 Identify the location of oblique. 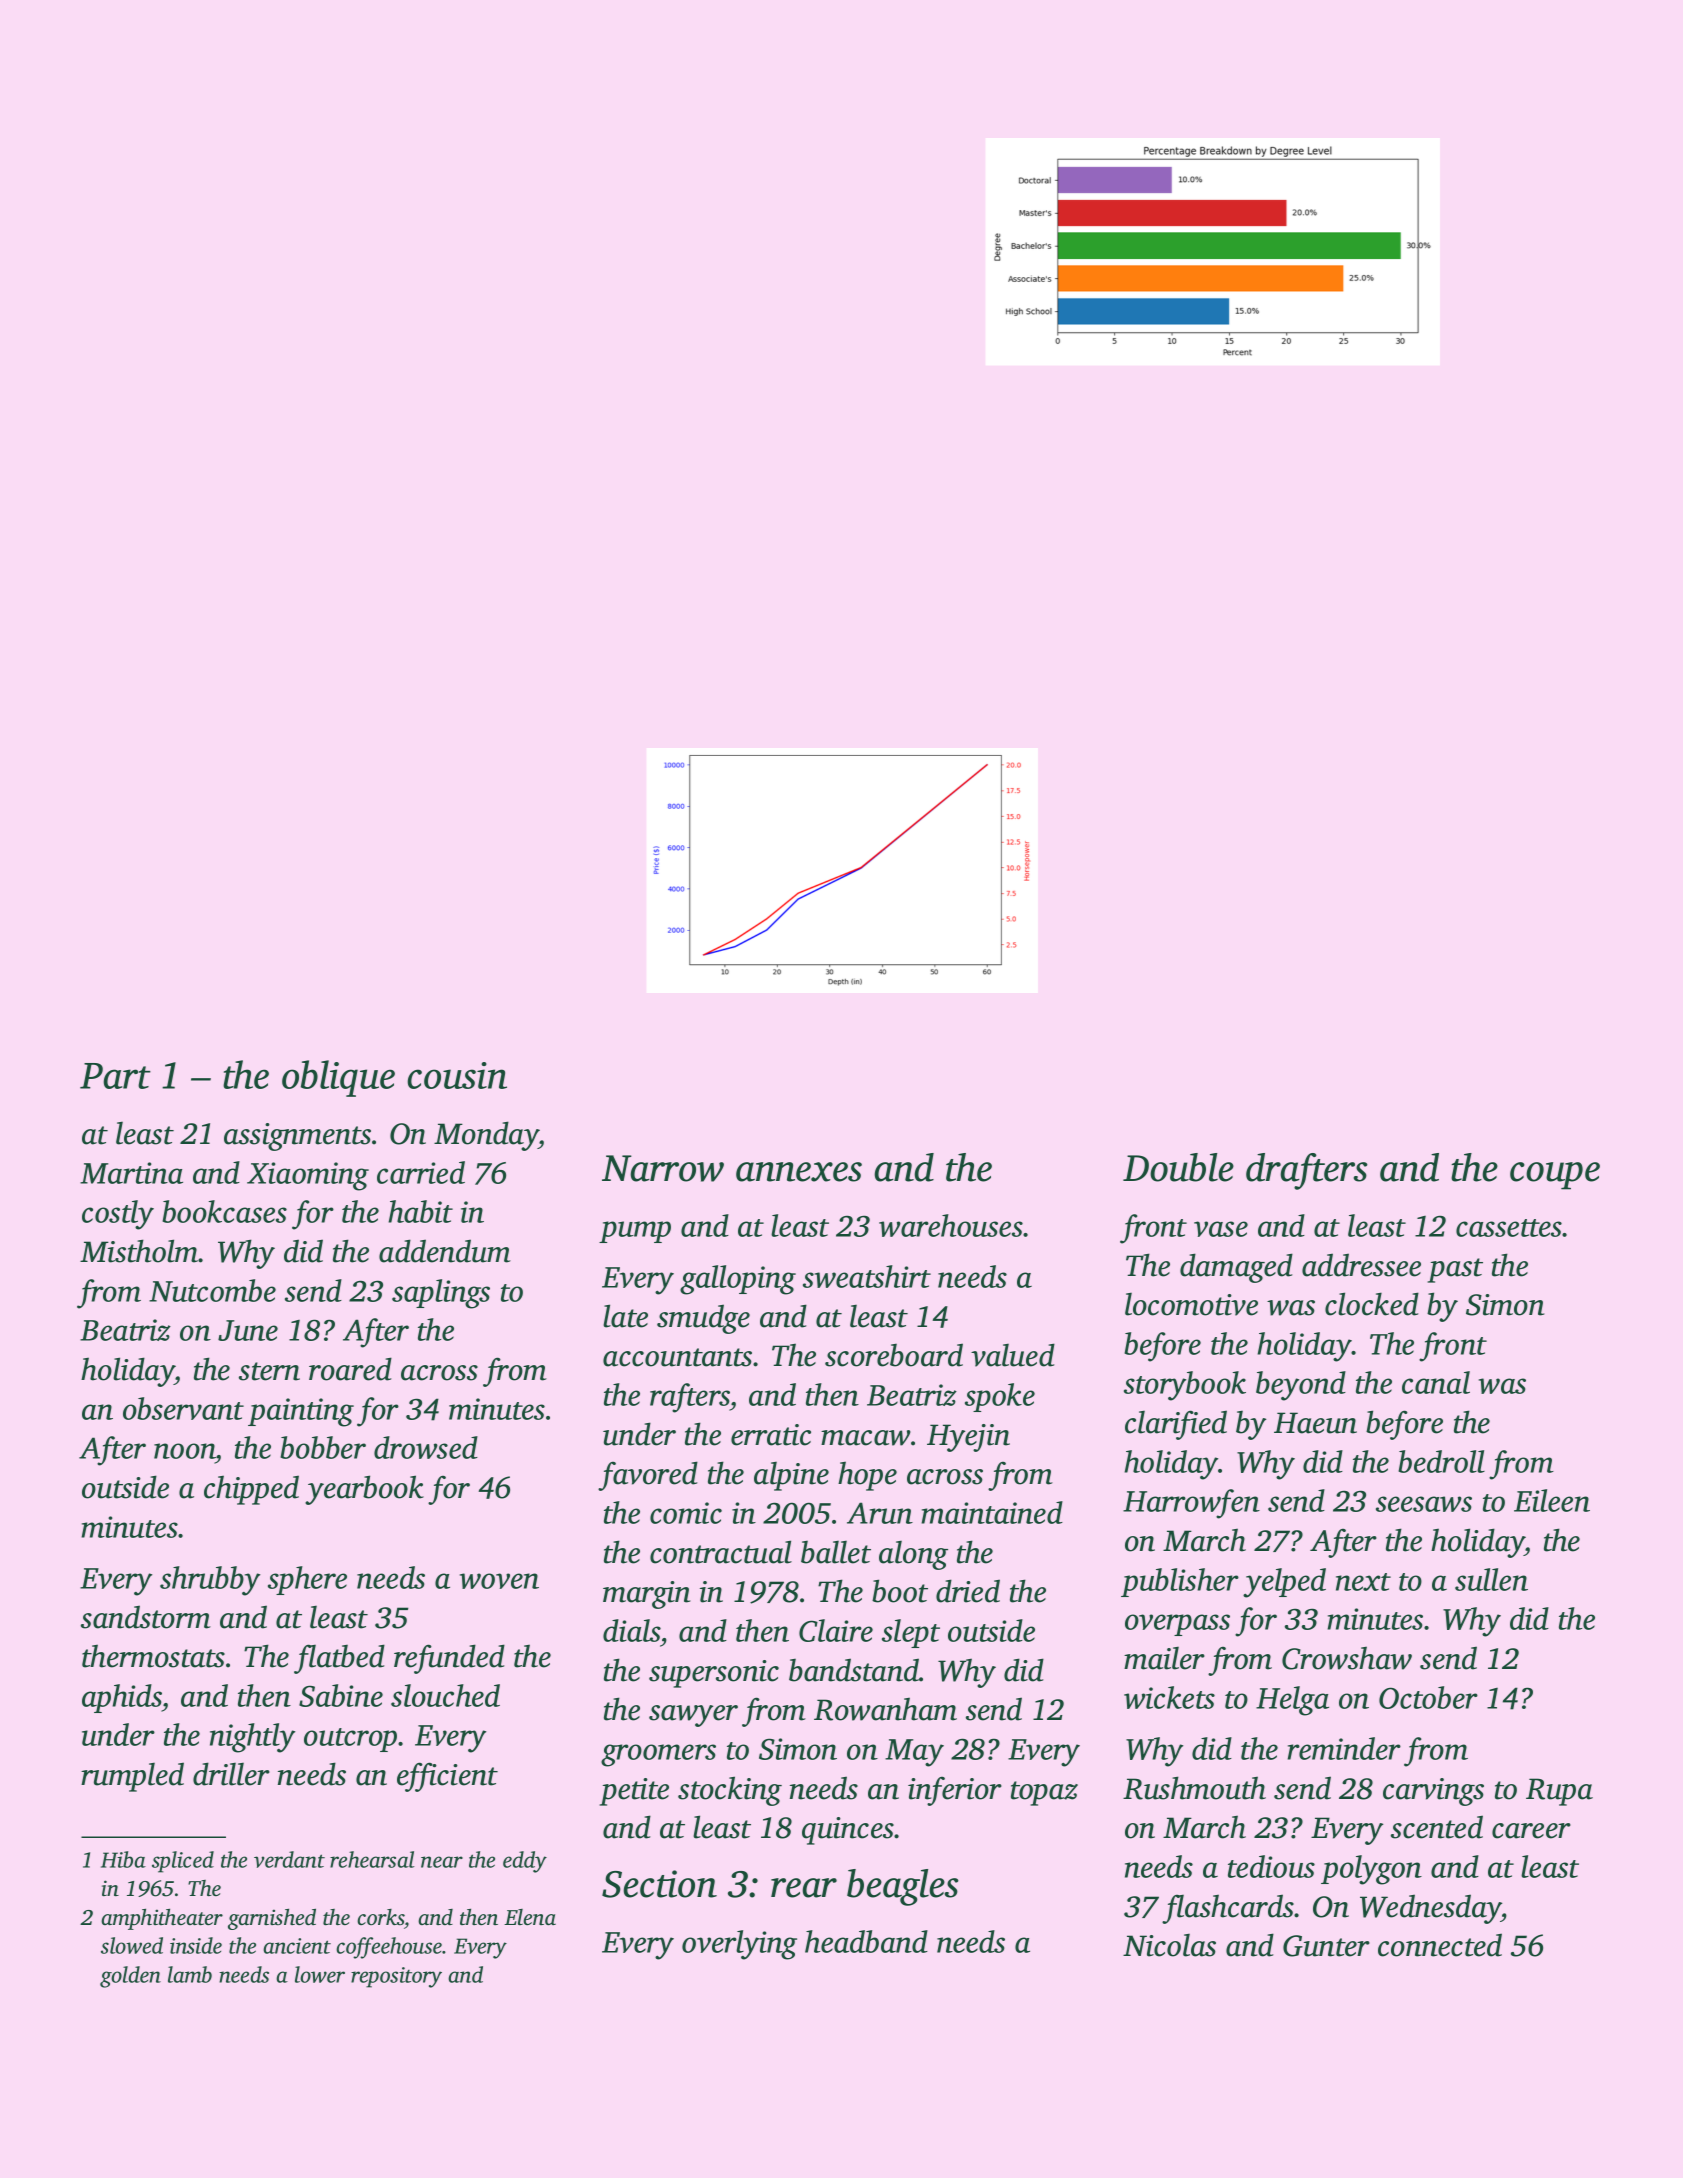
(338, 1078).
